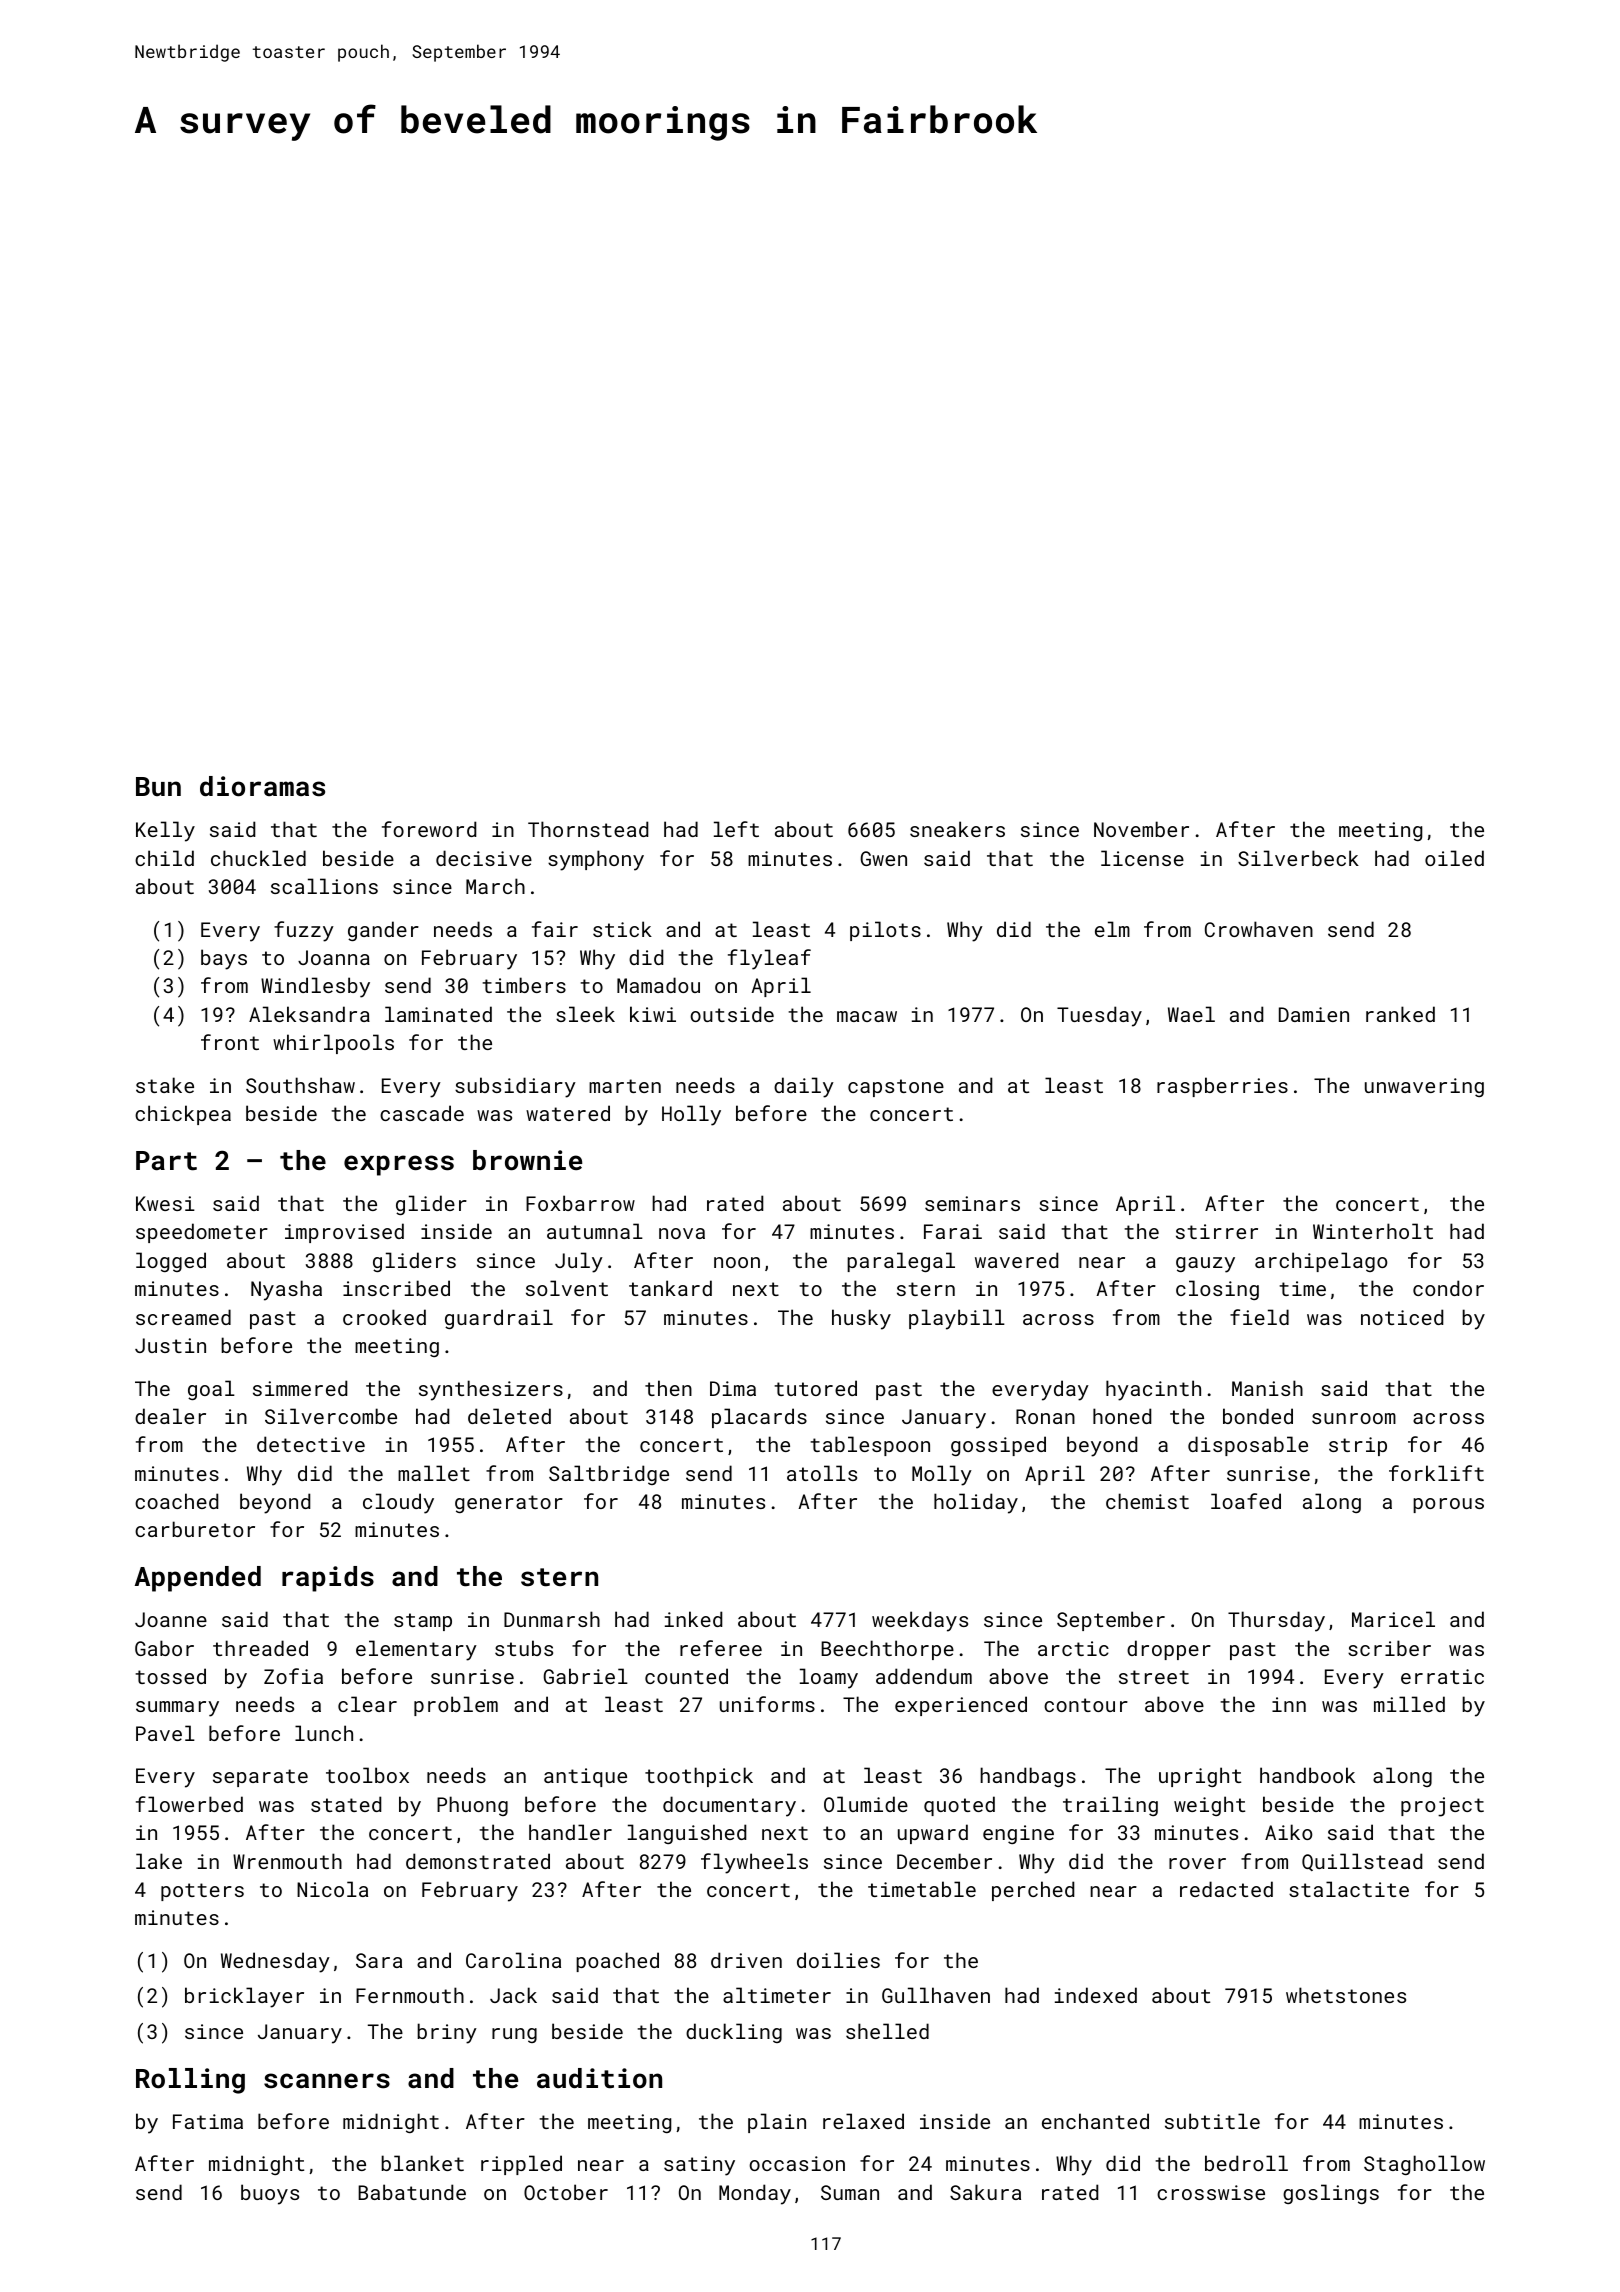 Image resolution: width=1620 pixels, height=2292 pixels. What do you see at coordinates (896, 1088) in the screenshot?
I see `capstone` at bounding box center [896, 1088].
